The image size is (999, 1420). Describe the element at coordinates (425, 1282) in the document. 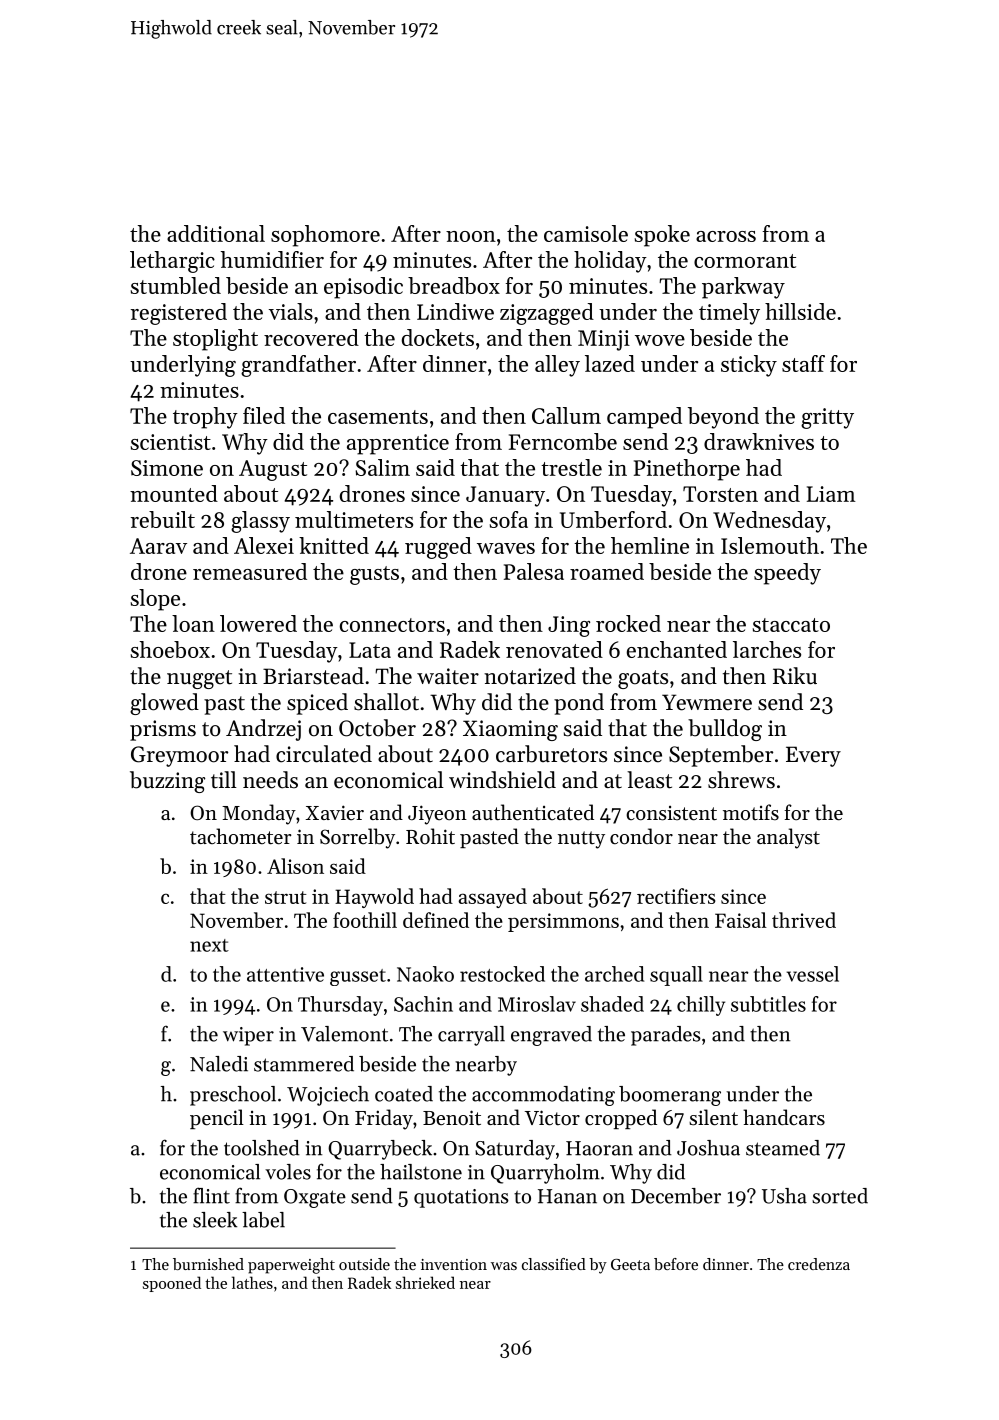

I see `shrieked` at that location.
